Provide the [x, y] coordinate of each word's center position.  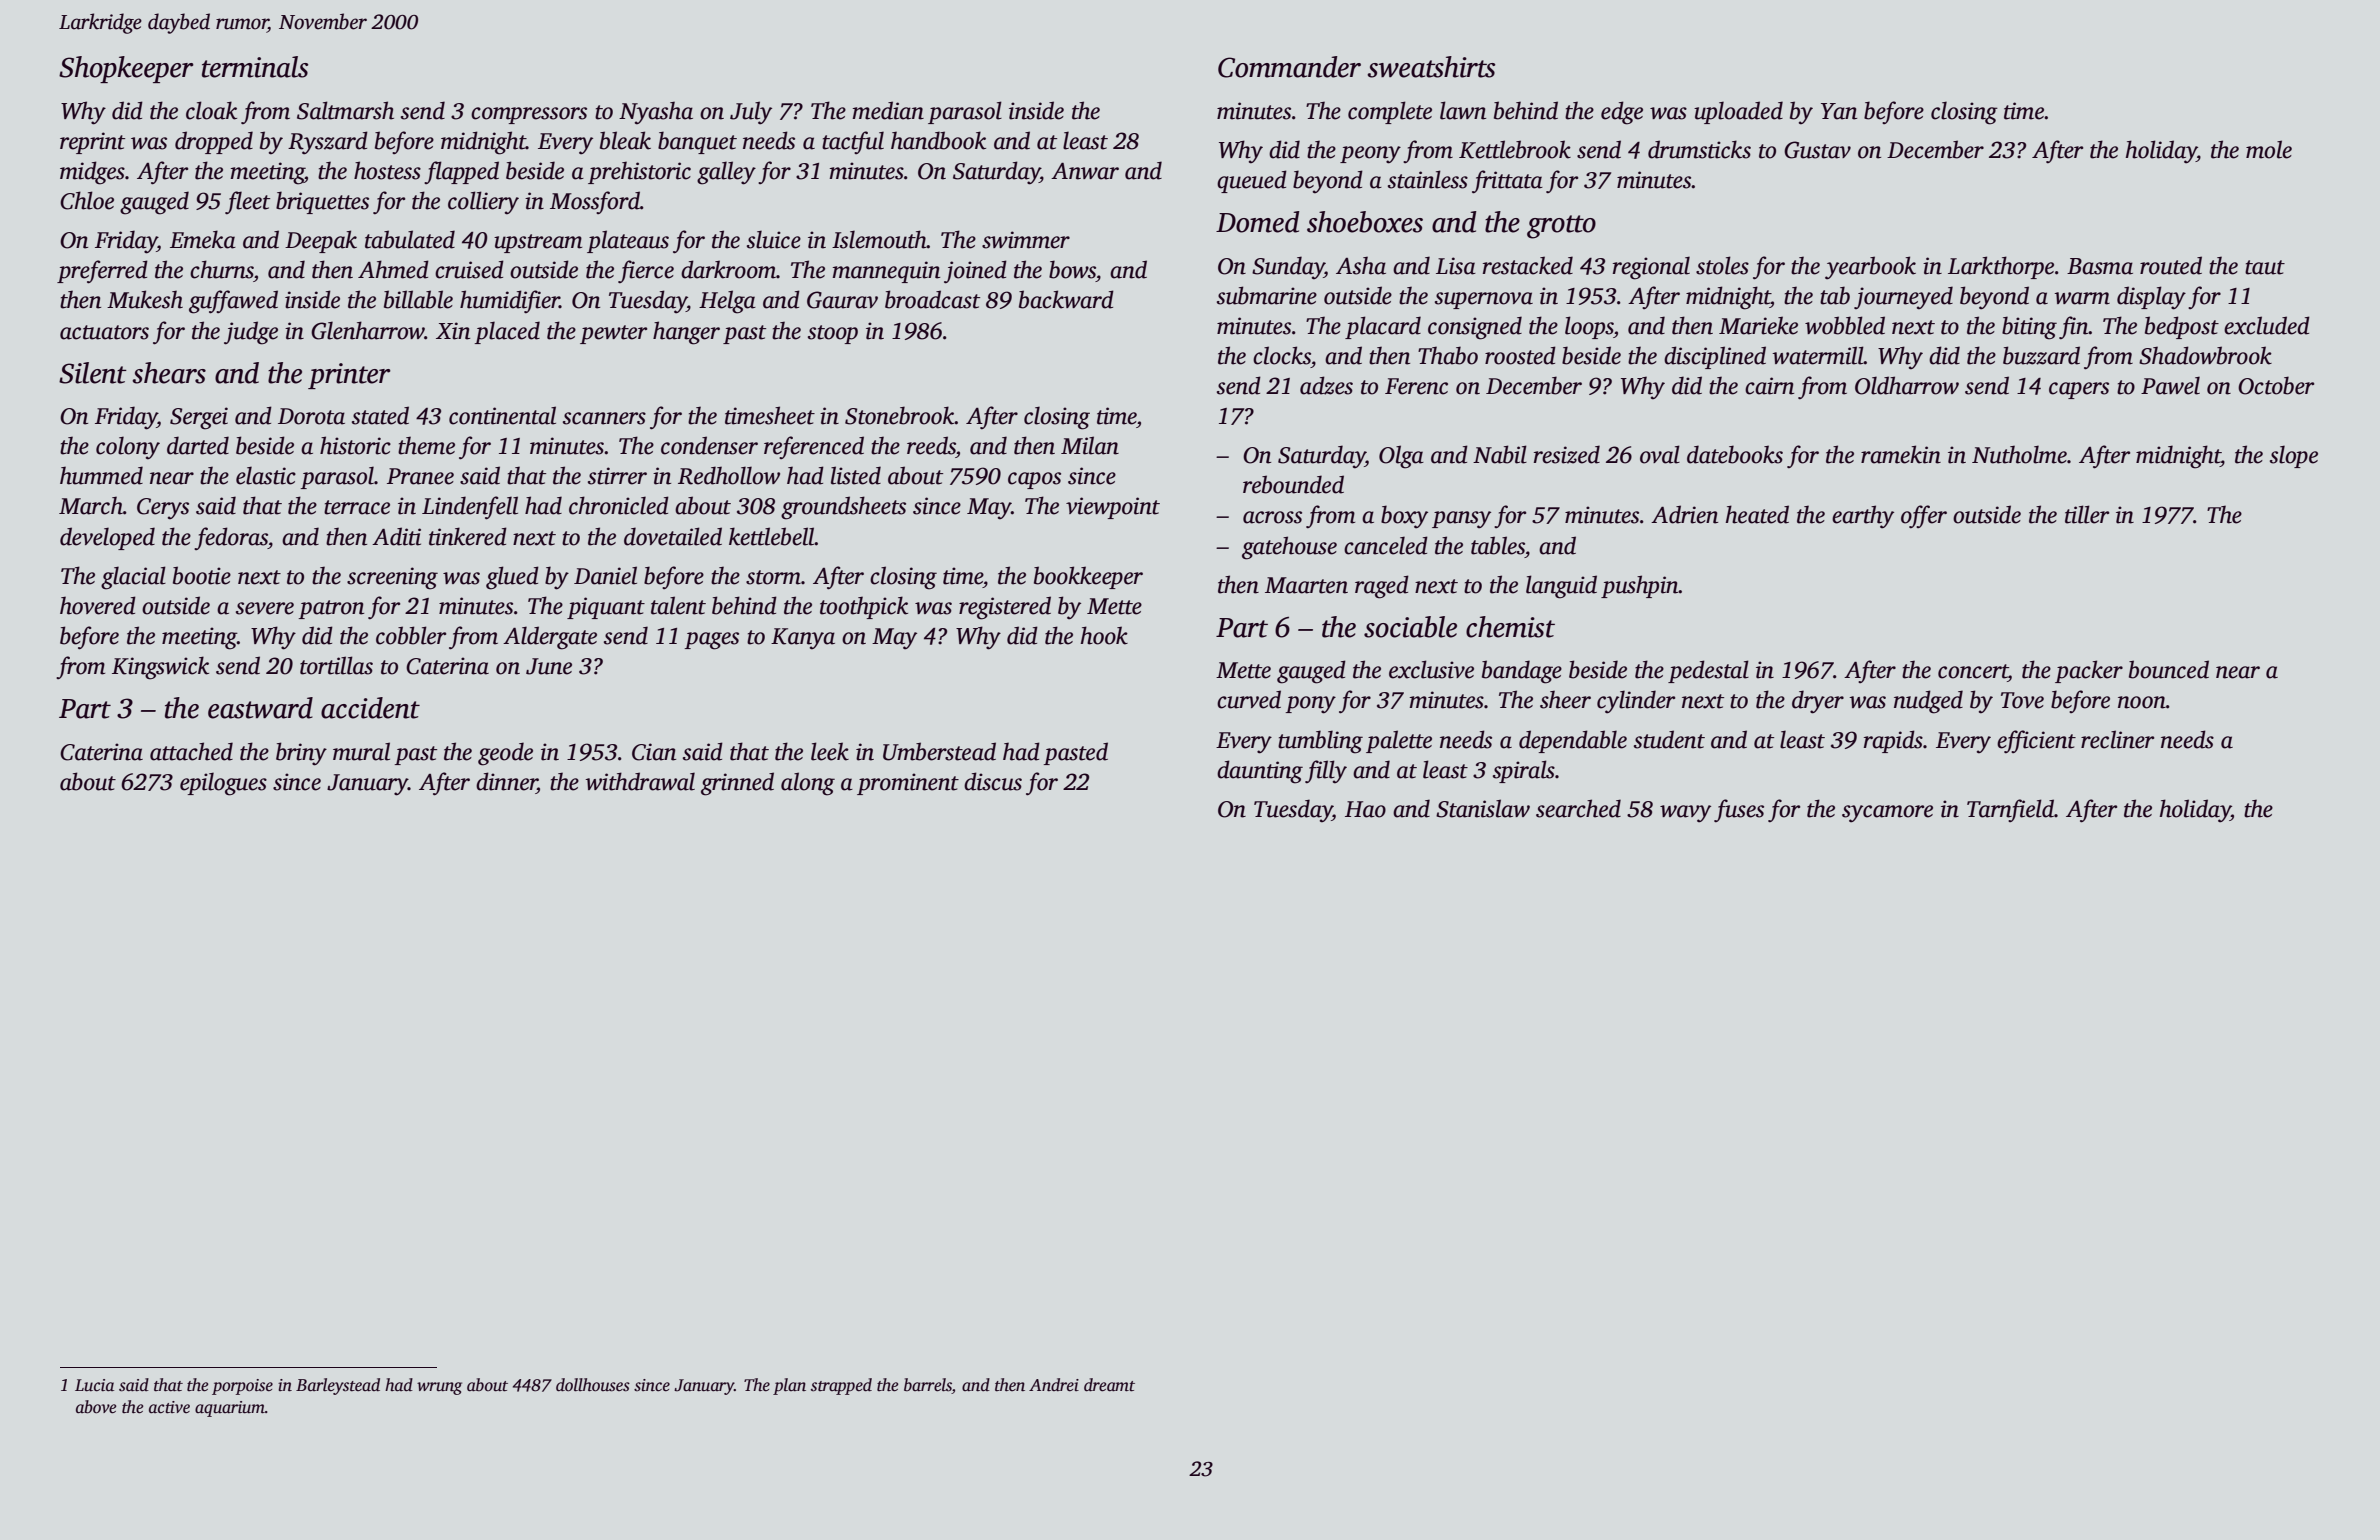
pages [711, 641]
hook [1104, 635]
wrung [439, 1388]
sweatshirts [1431, 67]
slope [2294, 456]
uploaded [1738, 112]
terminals [255, 67]
